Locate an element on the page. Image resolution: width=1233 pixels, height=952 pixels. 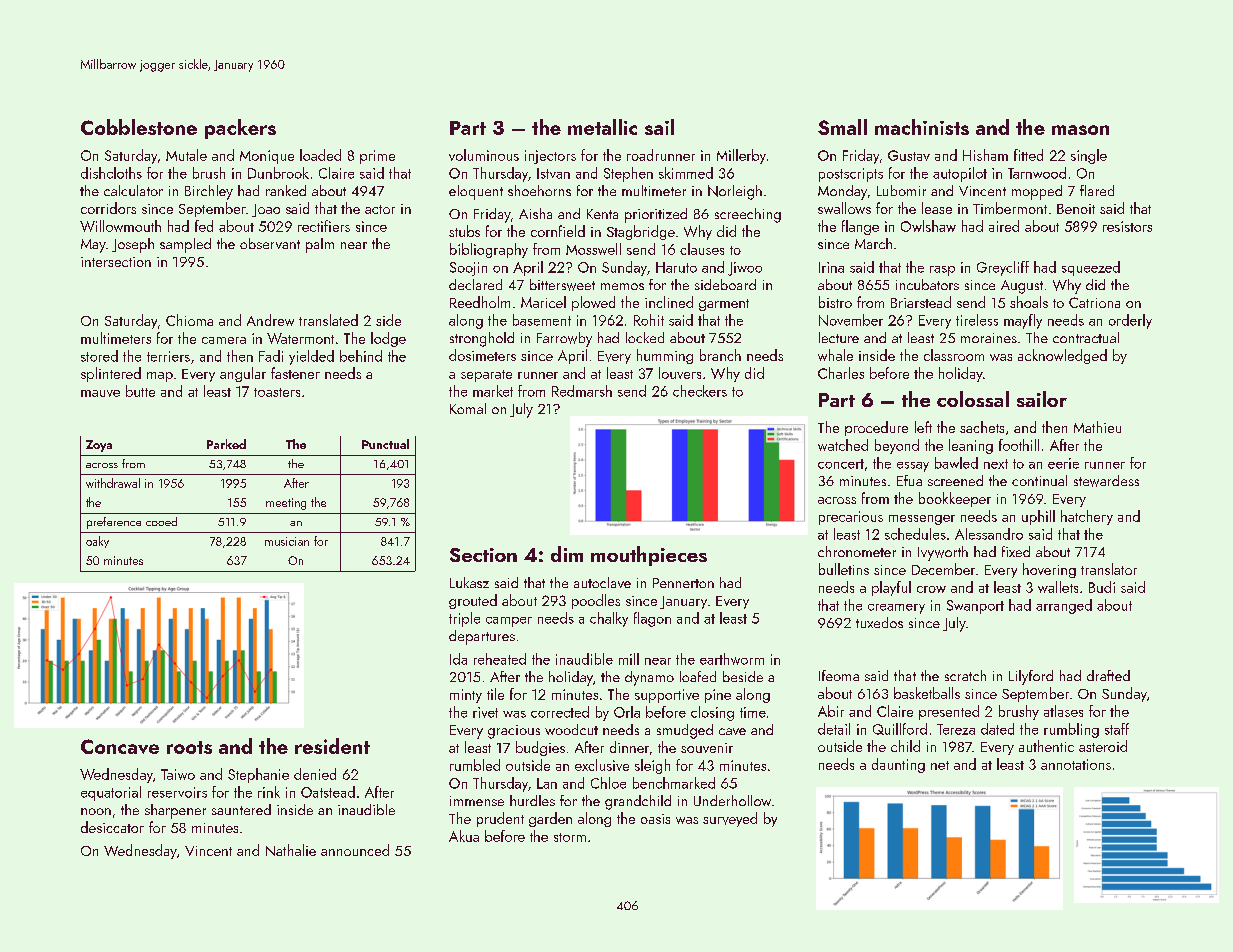
metallic is located at coordinates (602, 127).
